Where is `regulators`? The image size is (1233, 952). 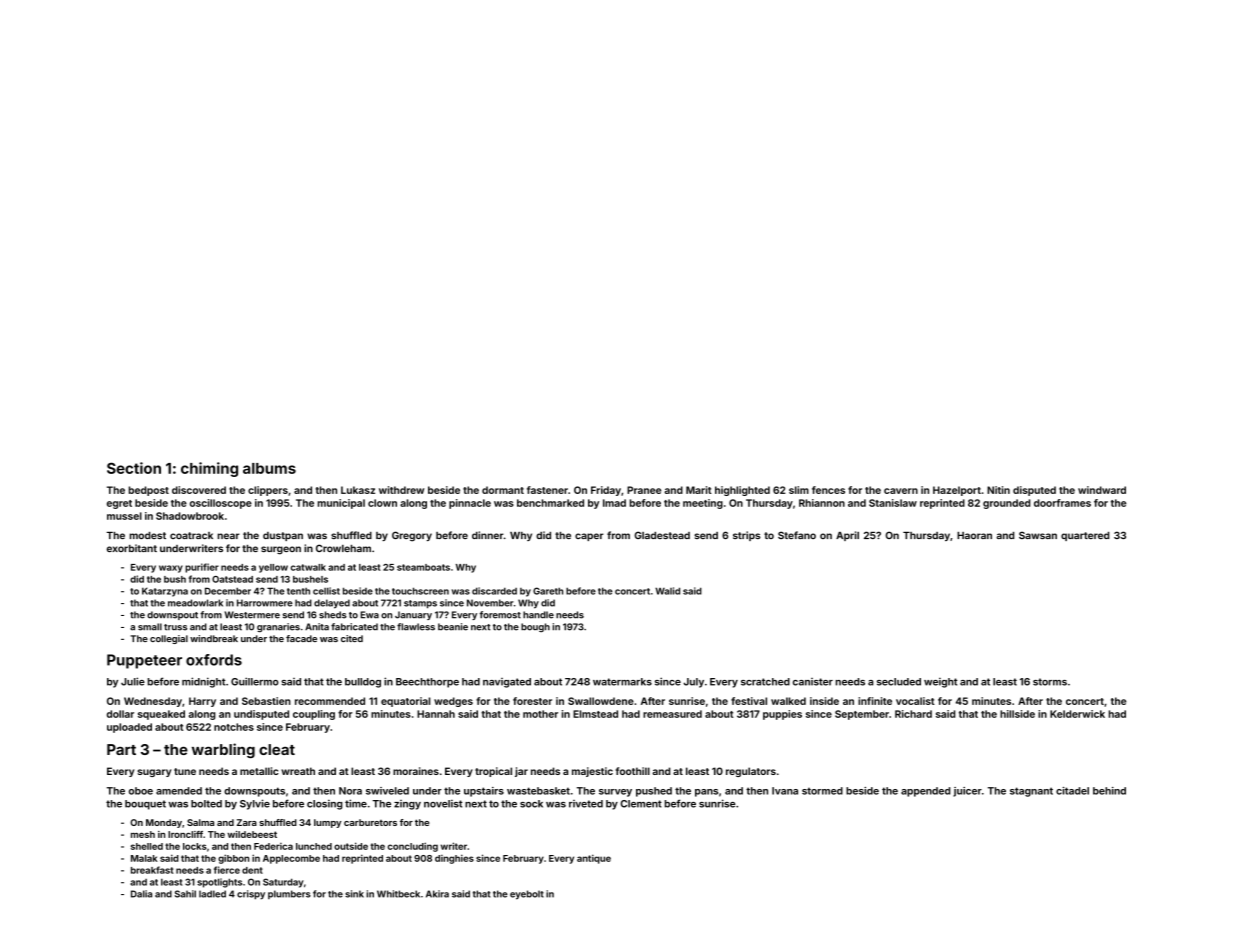 regulators is located at coordinates (751, 772).
